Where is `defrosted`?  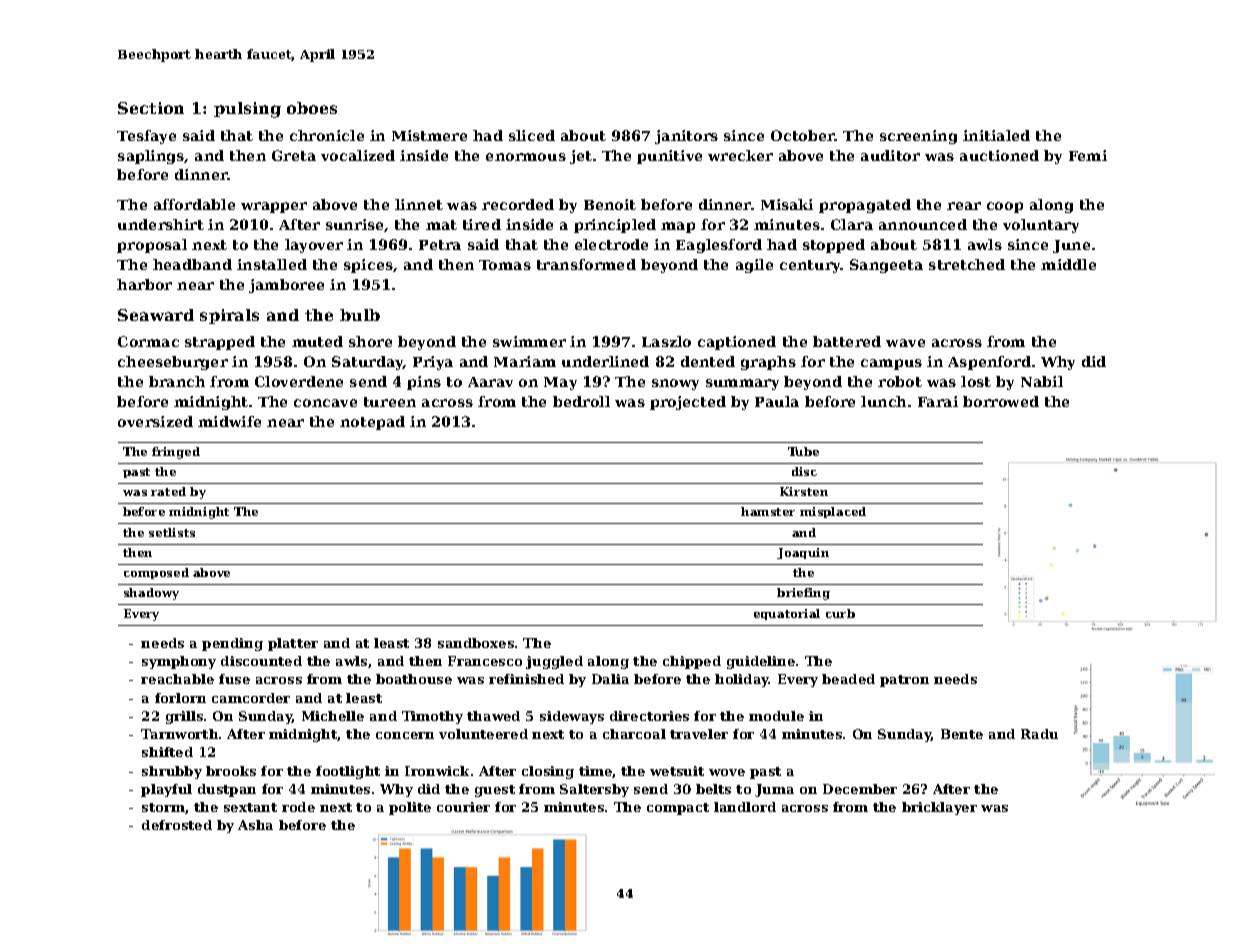
defrosted is located at coordinates (177, 825).
